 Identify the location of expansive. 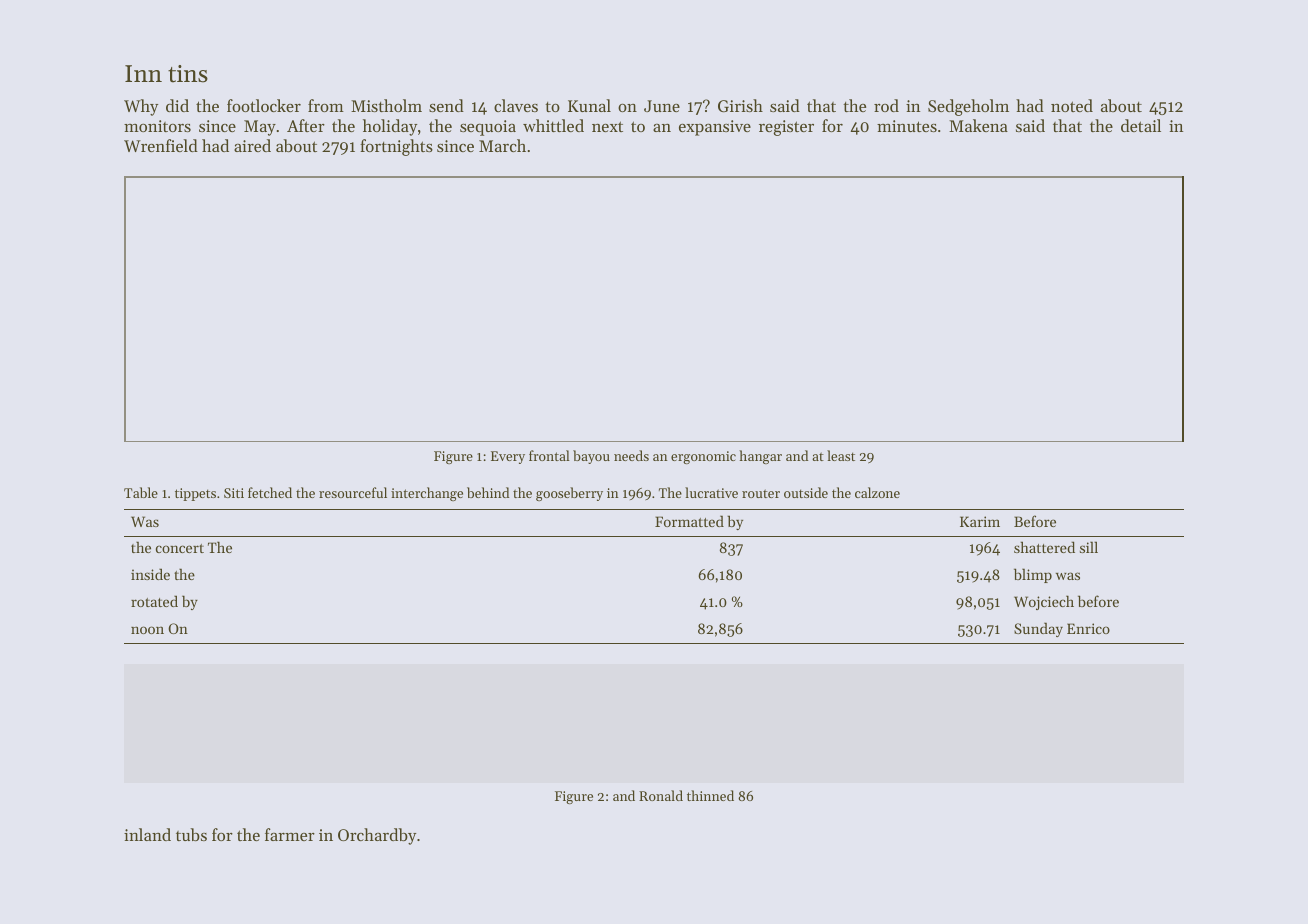
(715, 128).
